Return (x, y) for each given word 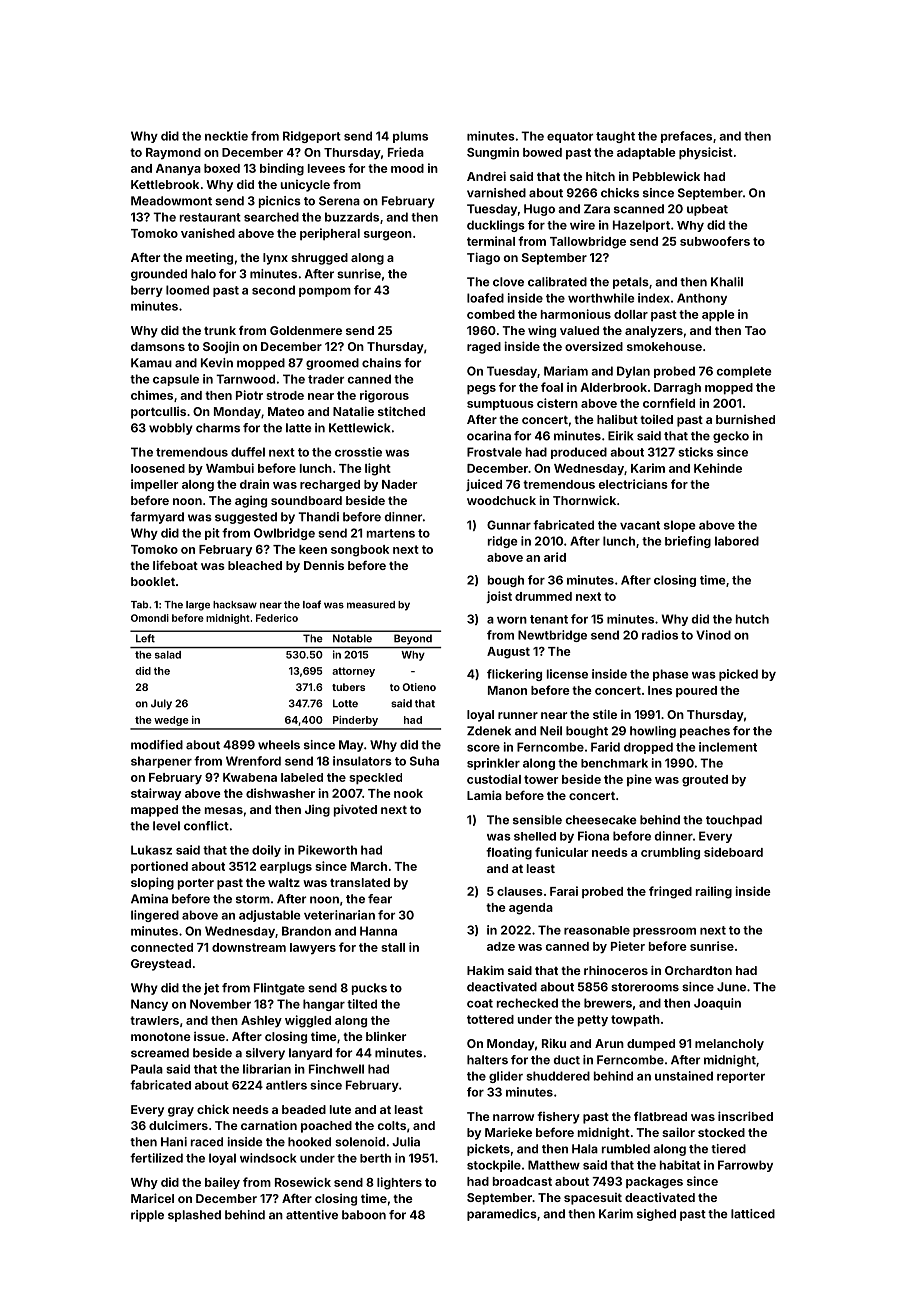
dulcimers (178, 1125)
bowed (542, 152)
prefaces (686, 137)
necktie (226, 136)
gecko (731, 437)
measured (371, 605)
